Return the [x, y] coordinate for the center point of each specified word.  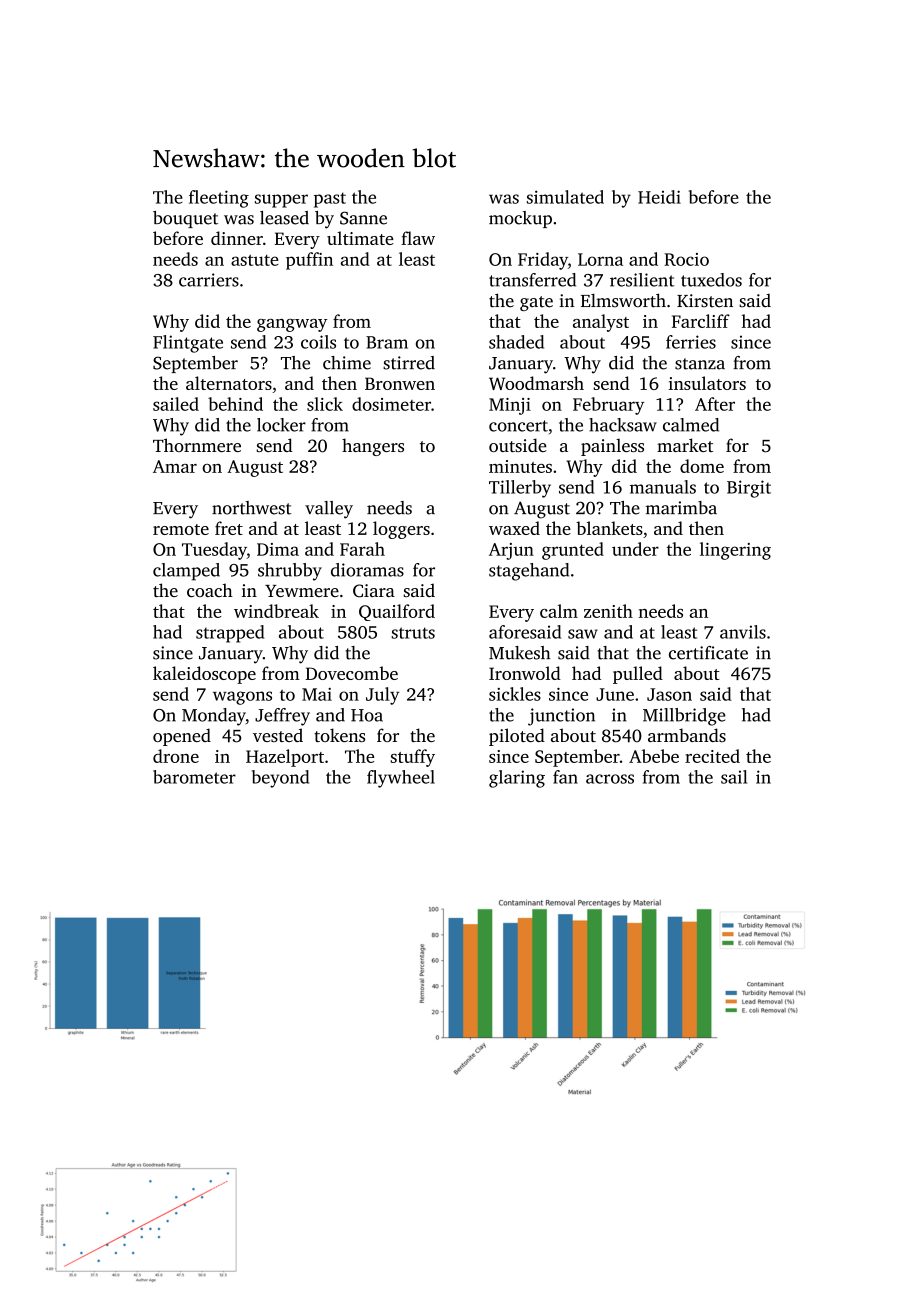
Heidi [659, 197]
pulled [638, 675]
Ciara [374, 591]
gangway [292, 325]
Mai [317, 694]
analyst [601, 323]
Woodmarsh [536, 383]
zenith [608, 611]
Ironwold [525, 673]
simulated [565, 197]
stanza [700, 364]
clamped [186, 572]
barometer [194, 777]
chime [347, 363]
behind [235, 404]
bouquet [185, 219]
